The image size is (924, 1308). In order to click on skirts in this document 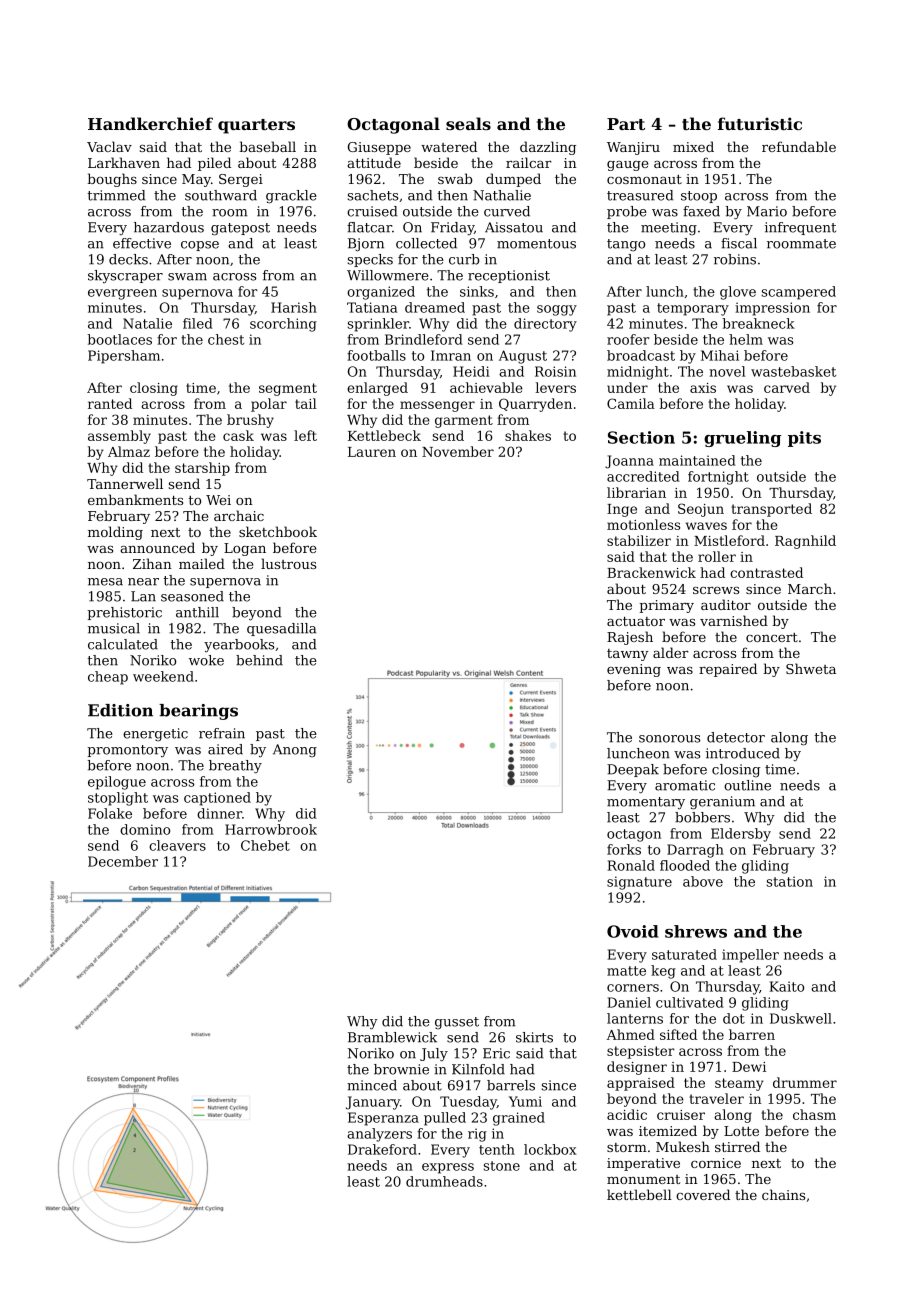, I will do `click(534, 1037)`.
